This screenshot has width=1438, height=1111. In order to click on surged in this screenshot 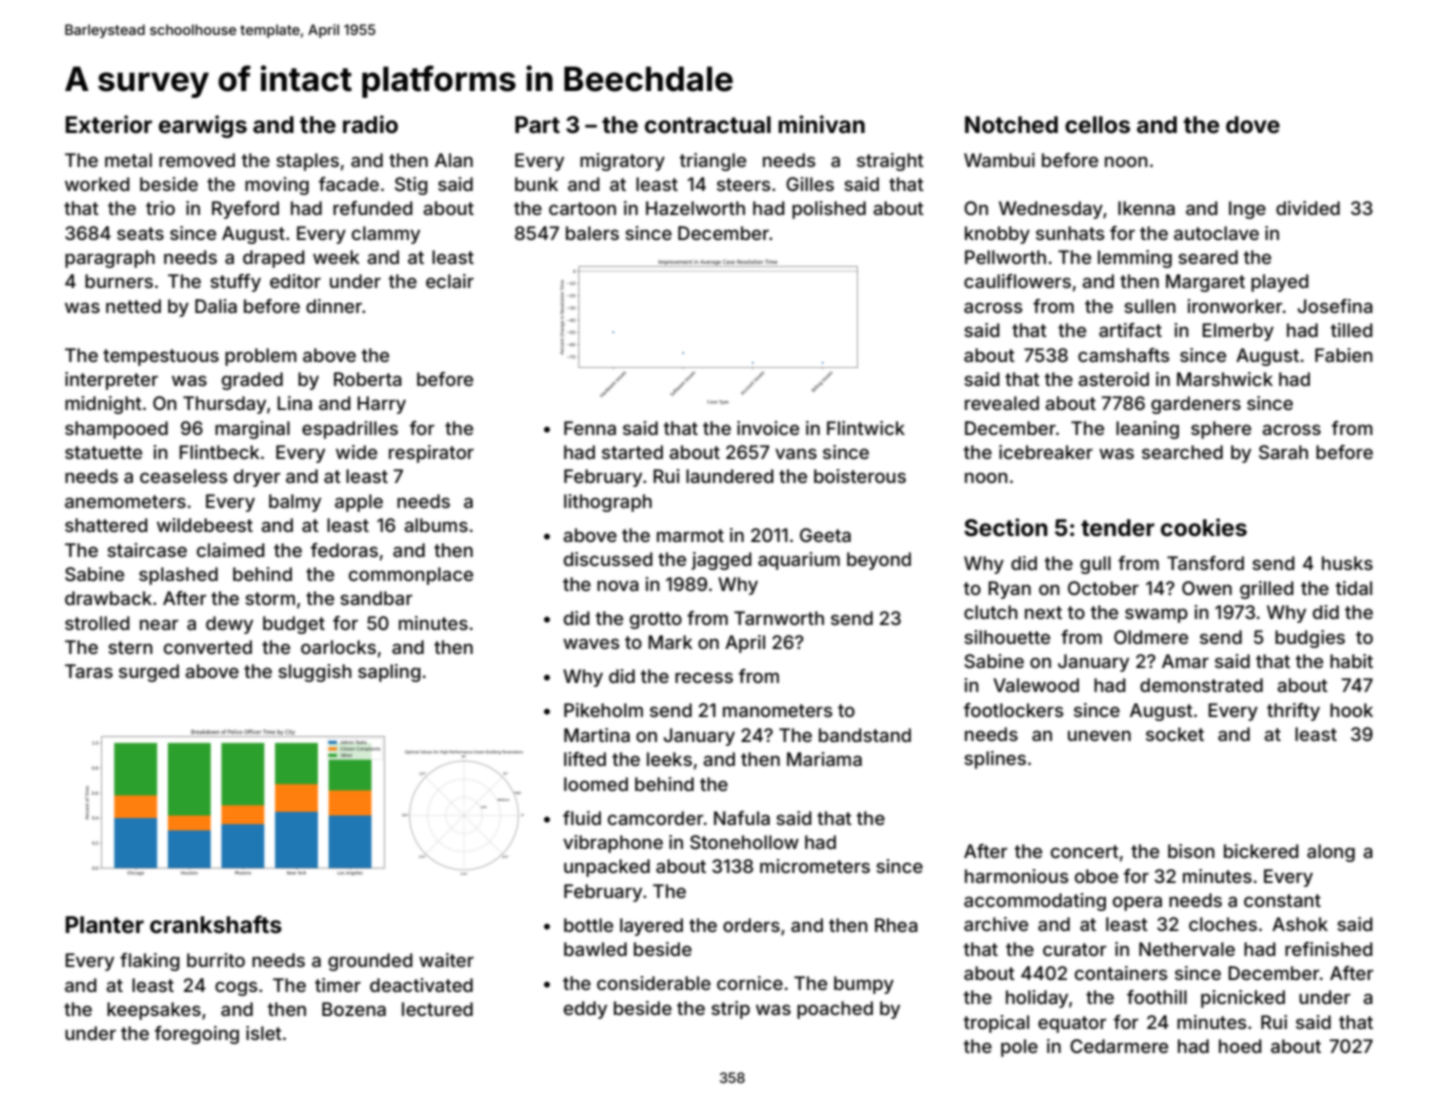, I will do `click(149, 673)`.
